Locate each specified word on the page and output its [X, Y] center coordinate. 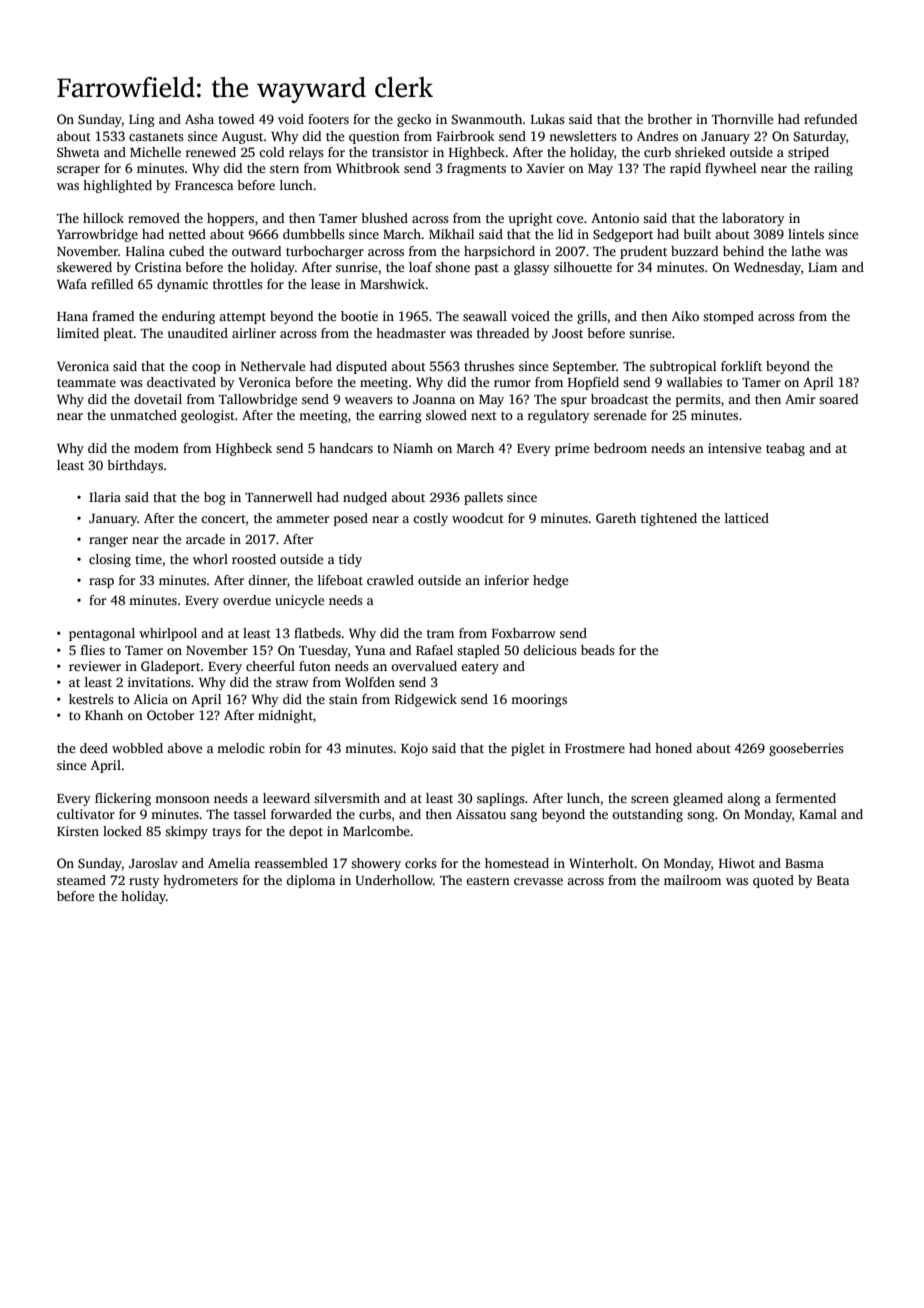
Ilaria [105, 497]
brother [669, 119]
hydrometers [200, 881]
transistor [400, 152]
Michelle [155, 152]
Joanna [434, 399]
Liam [822, 267]
